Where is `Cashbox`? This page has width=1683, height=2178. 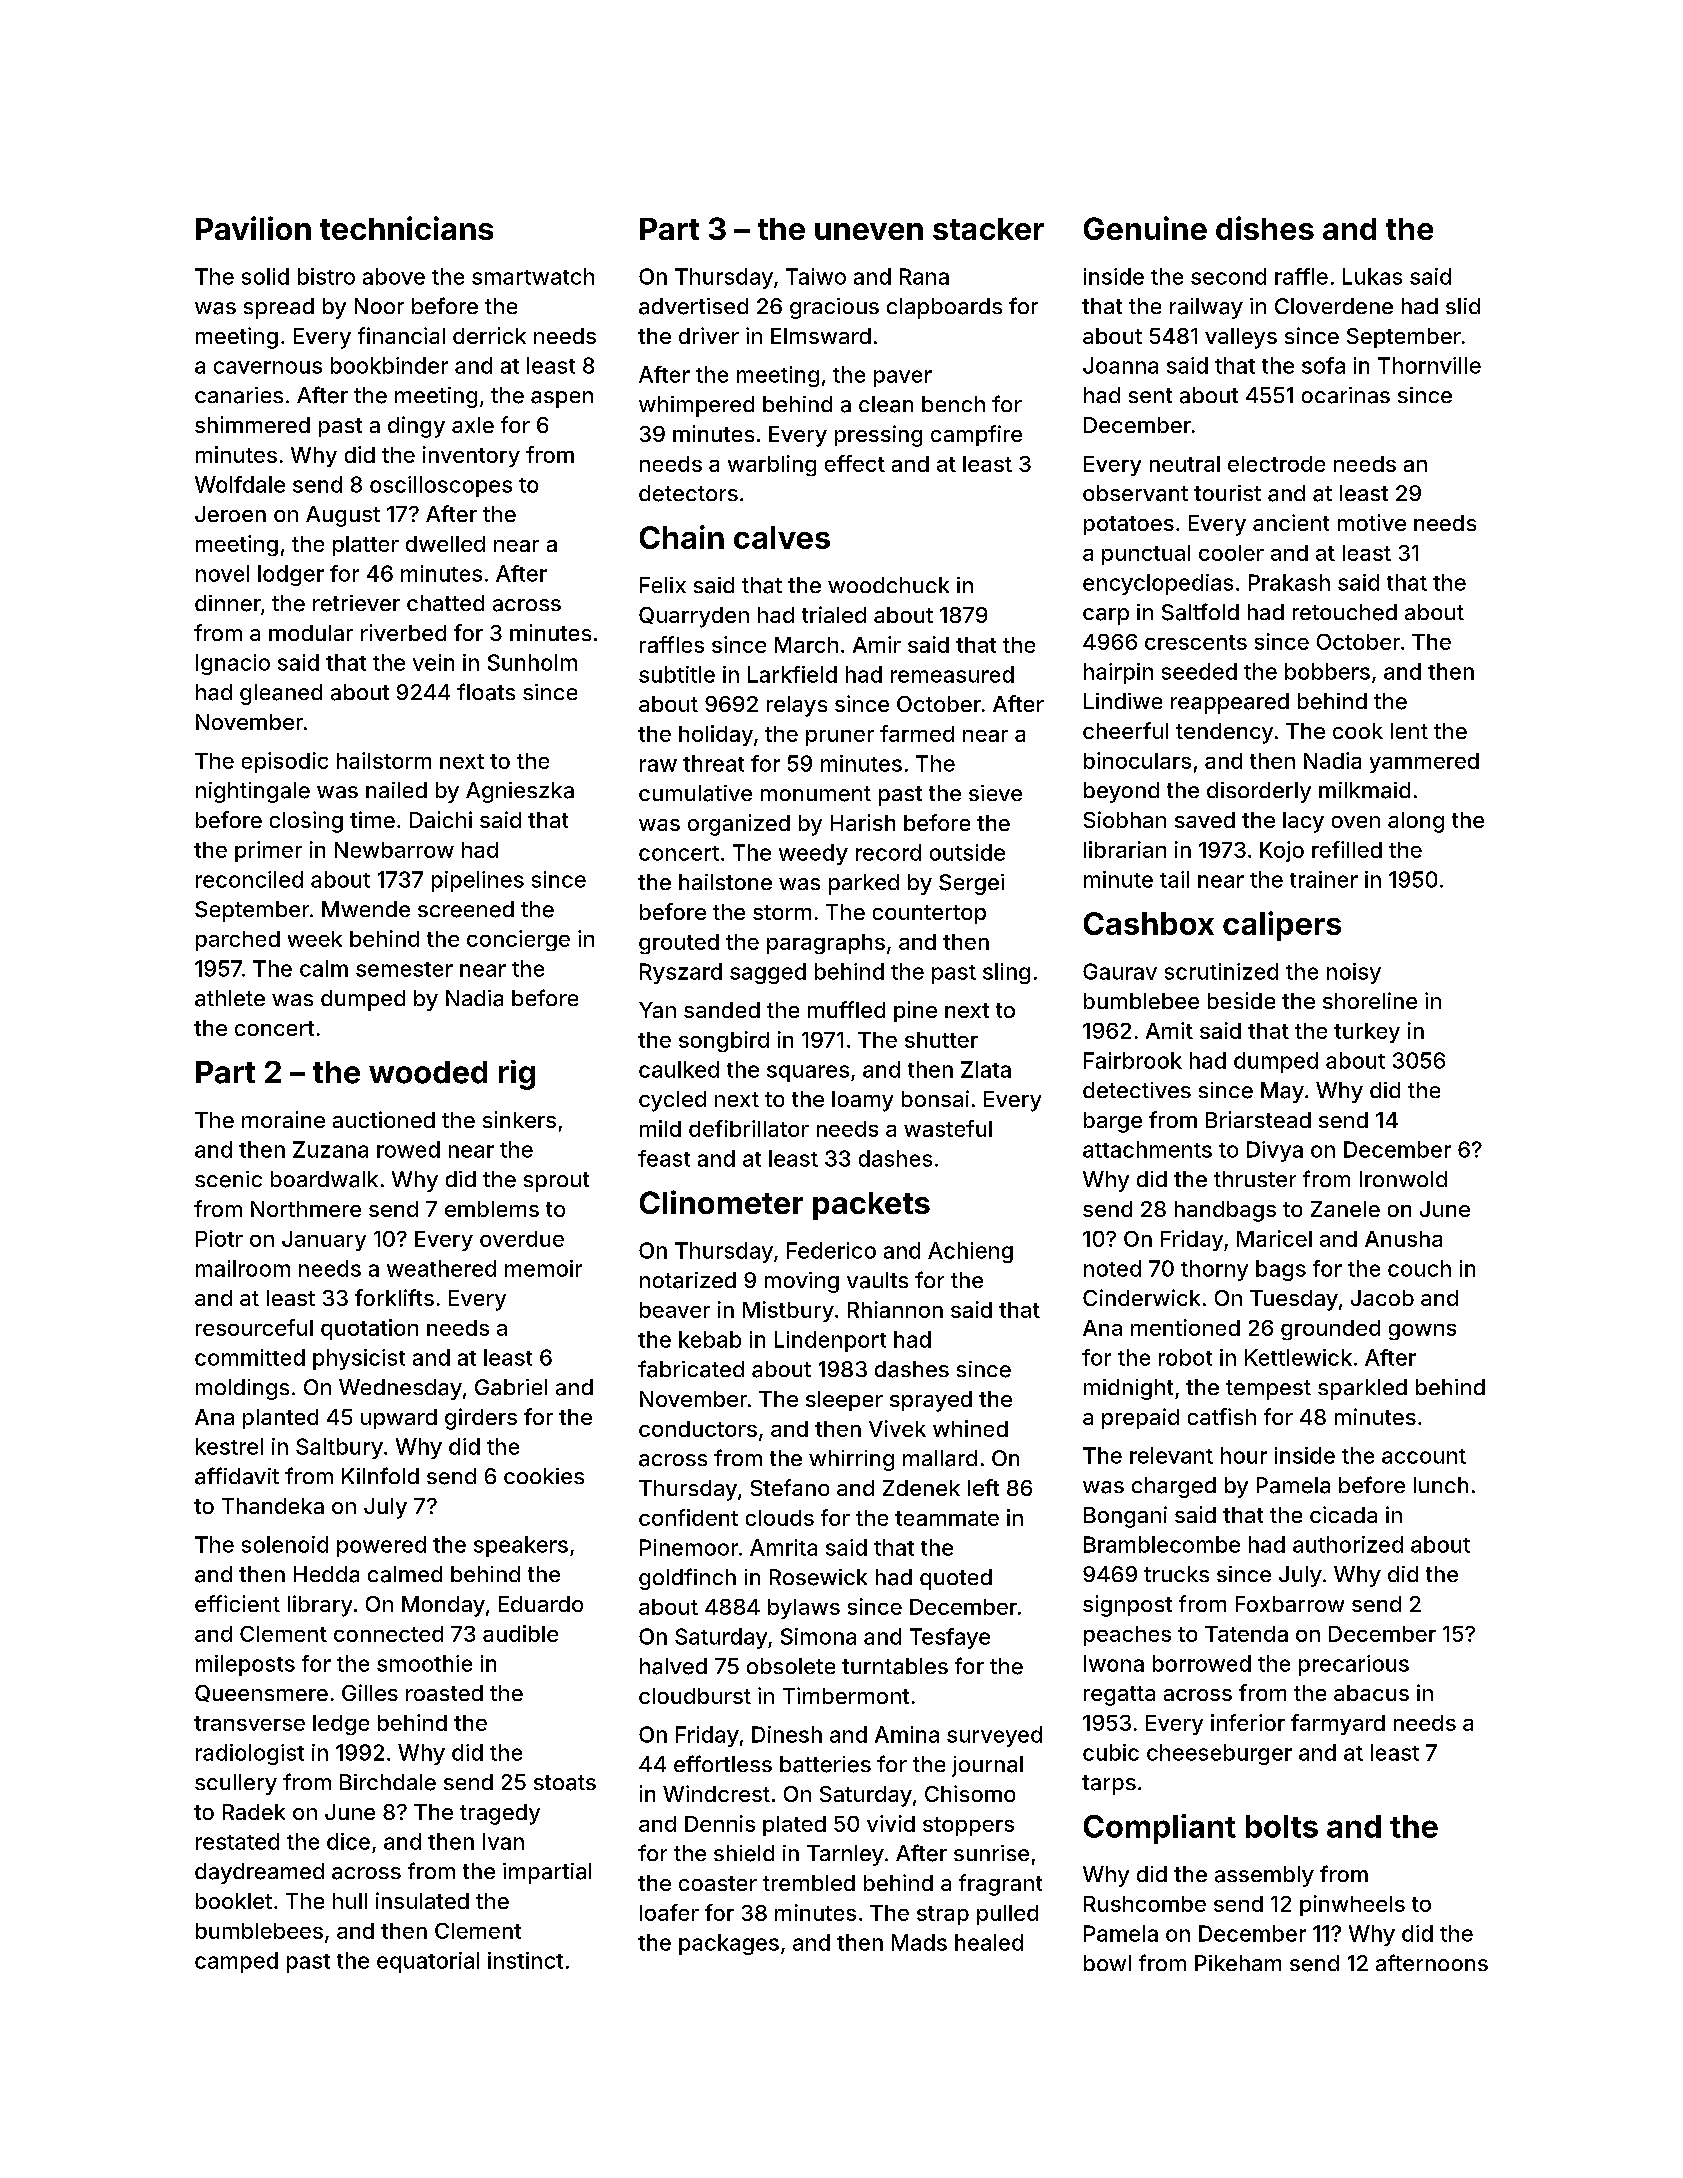 Cashbox is located at coordinates (1149, 923).
